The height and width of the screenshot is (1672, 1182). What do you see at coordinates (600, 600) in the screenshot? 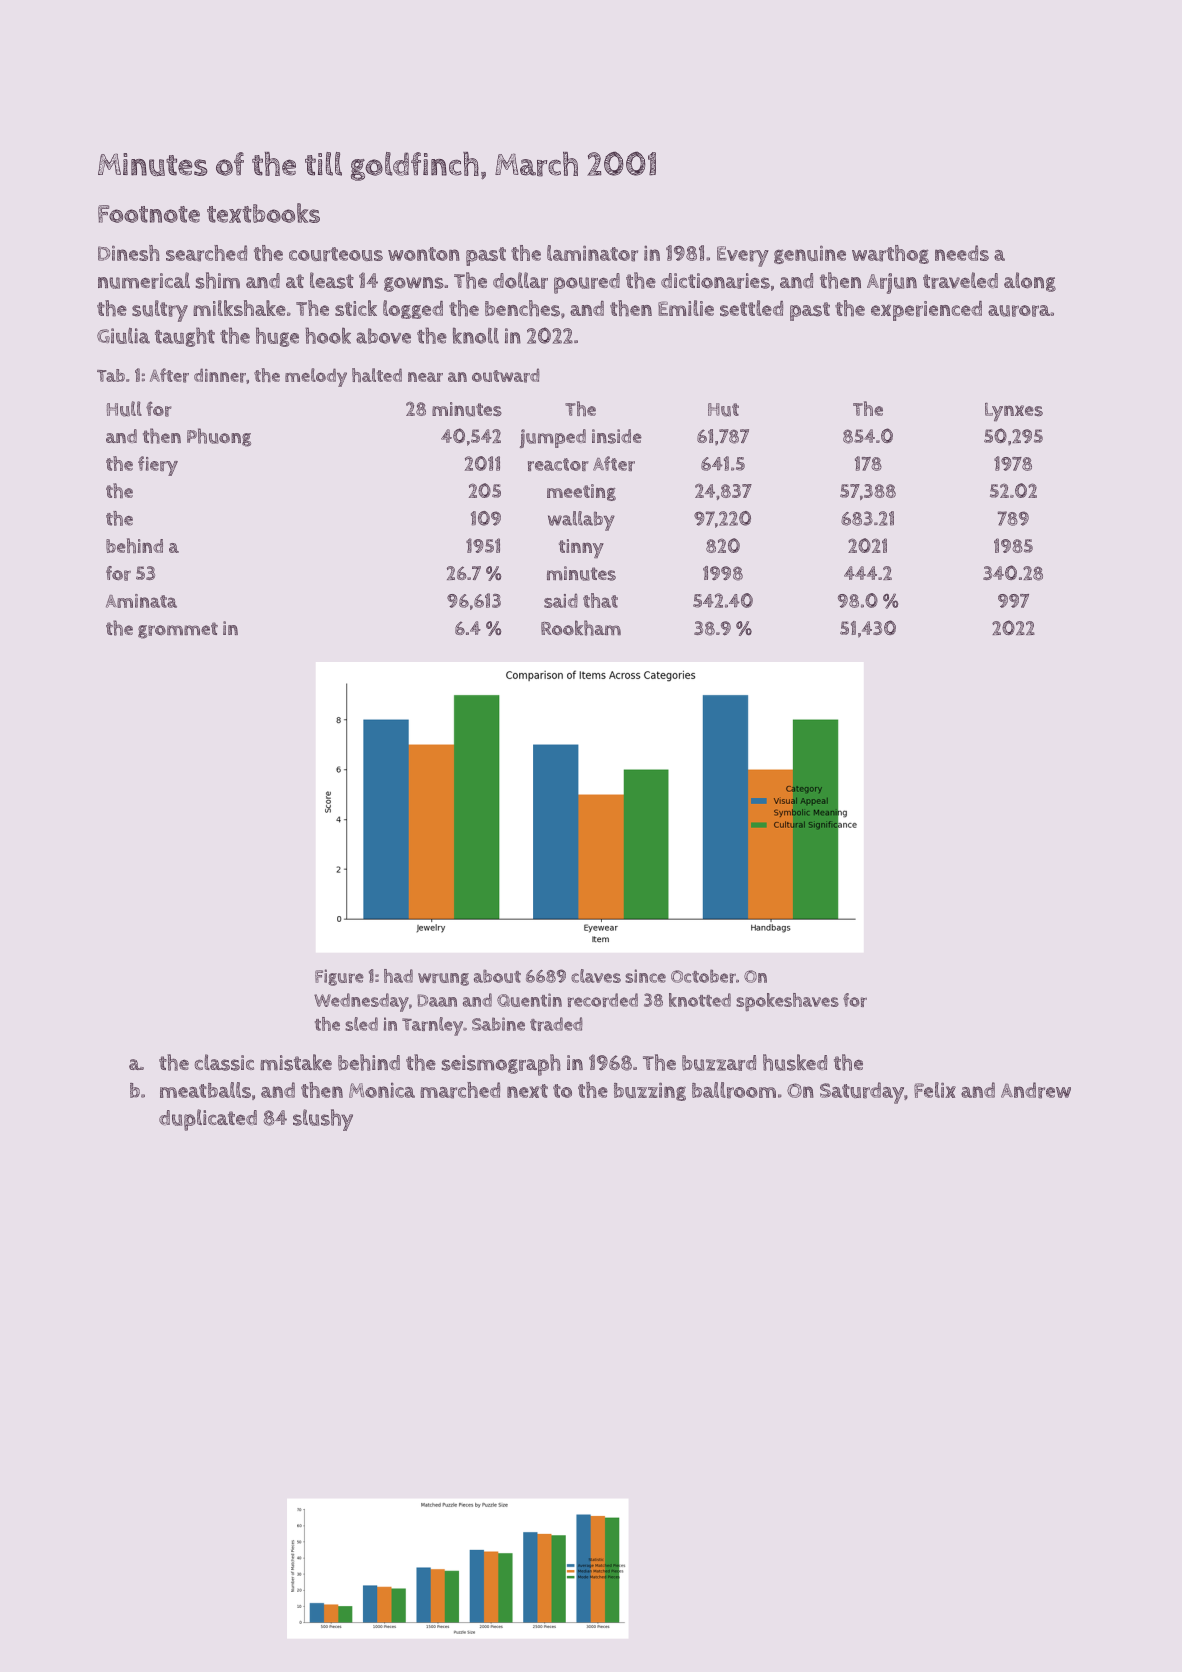
I see `that` at bounding box center [600, 600].
